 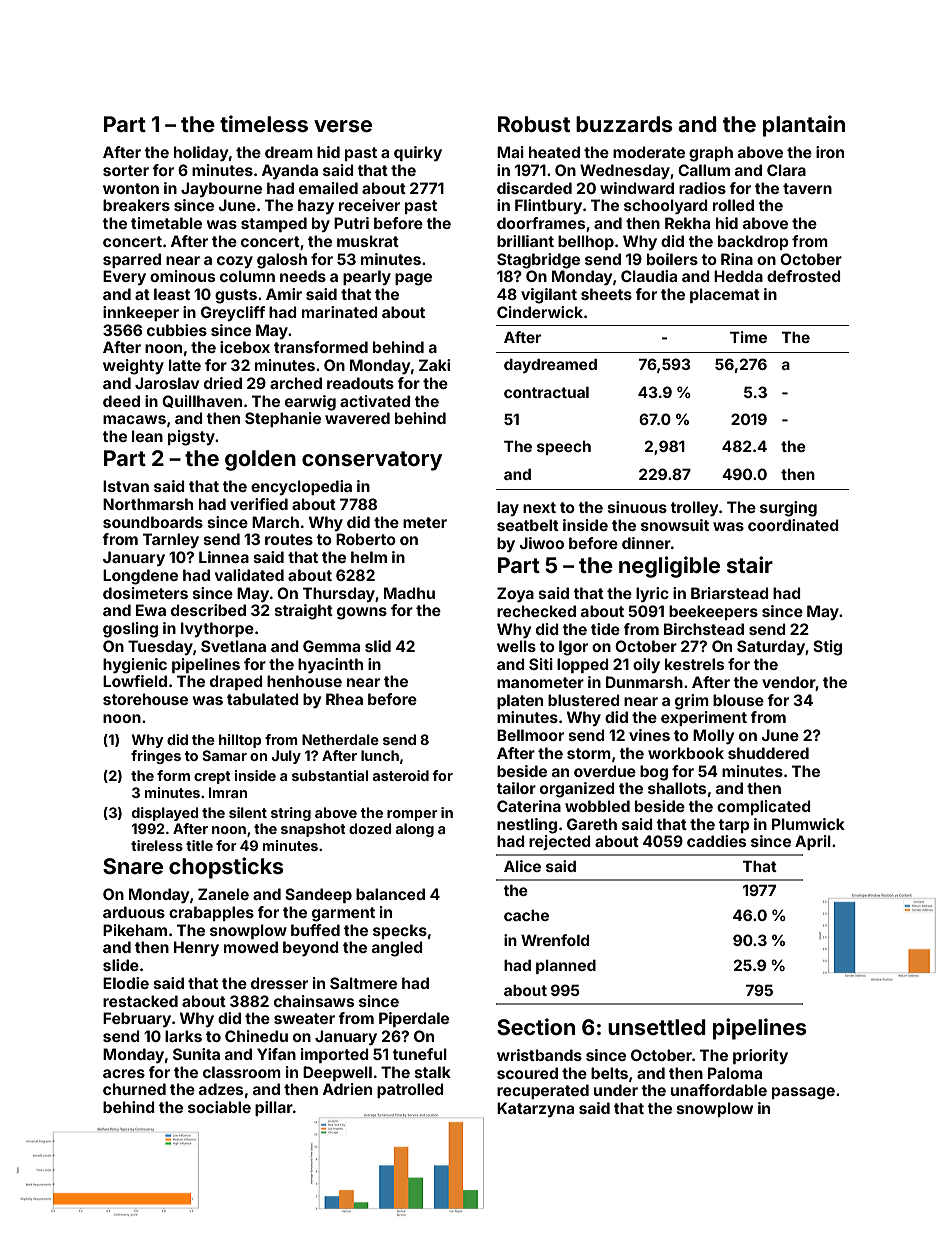 I want to click on Lowfield, so click(x=135, y=681).
